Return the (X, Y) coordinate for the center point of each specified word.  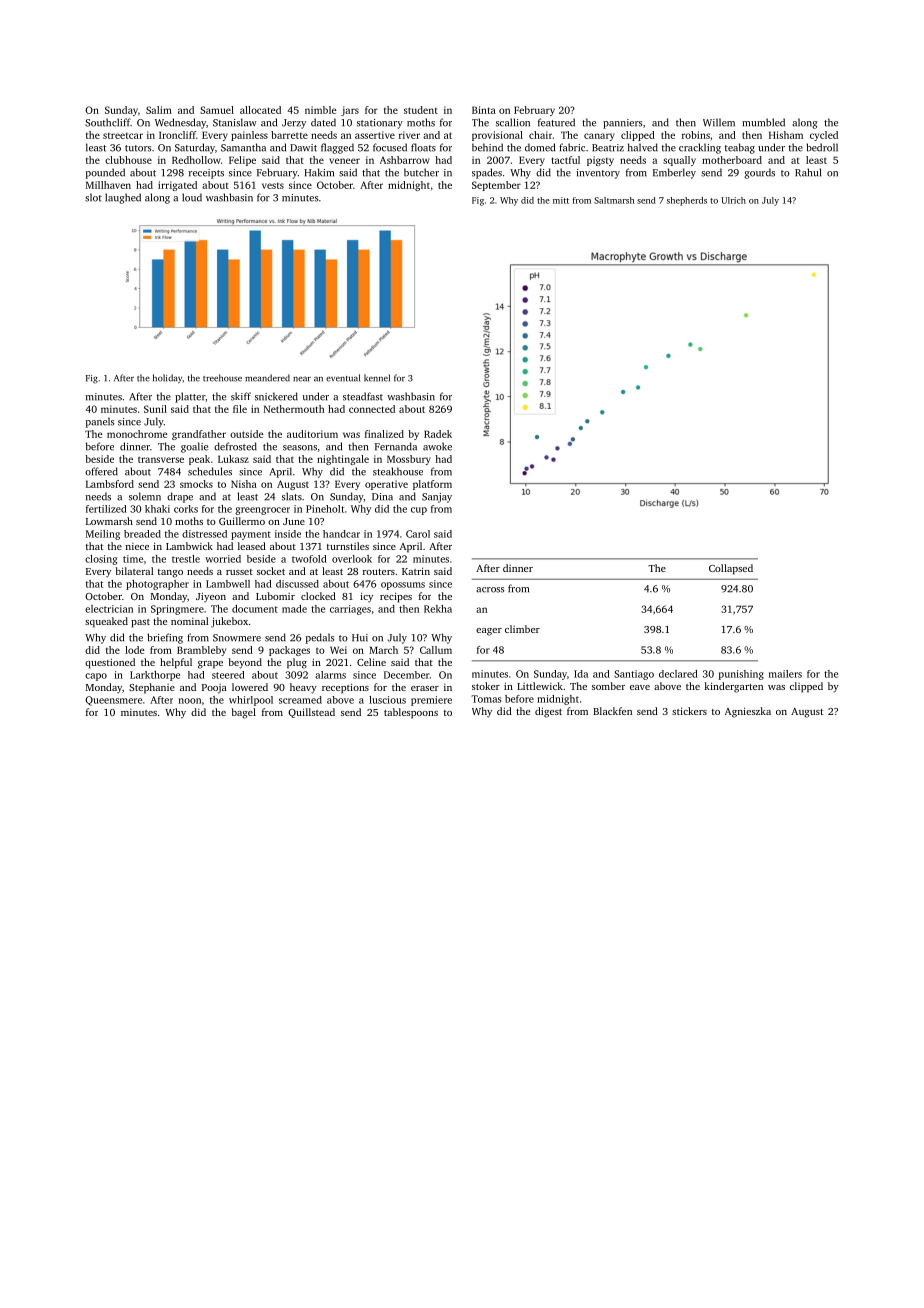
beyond (245, 663)
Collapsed (731, 569)
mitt (561, 200)
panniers (622, 124)
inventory (598, 174)
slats (292, 496)
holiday (167, 379)
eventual (343, 378)
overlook (352, 559)
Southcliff (107, 122)
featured (556, 122)
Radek (438, 434)
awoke (437, 446)
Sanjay (437, 498)
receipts (206, 174)
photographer (157, 585)
